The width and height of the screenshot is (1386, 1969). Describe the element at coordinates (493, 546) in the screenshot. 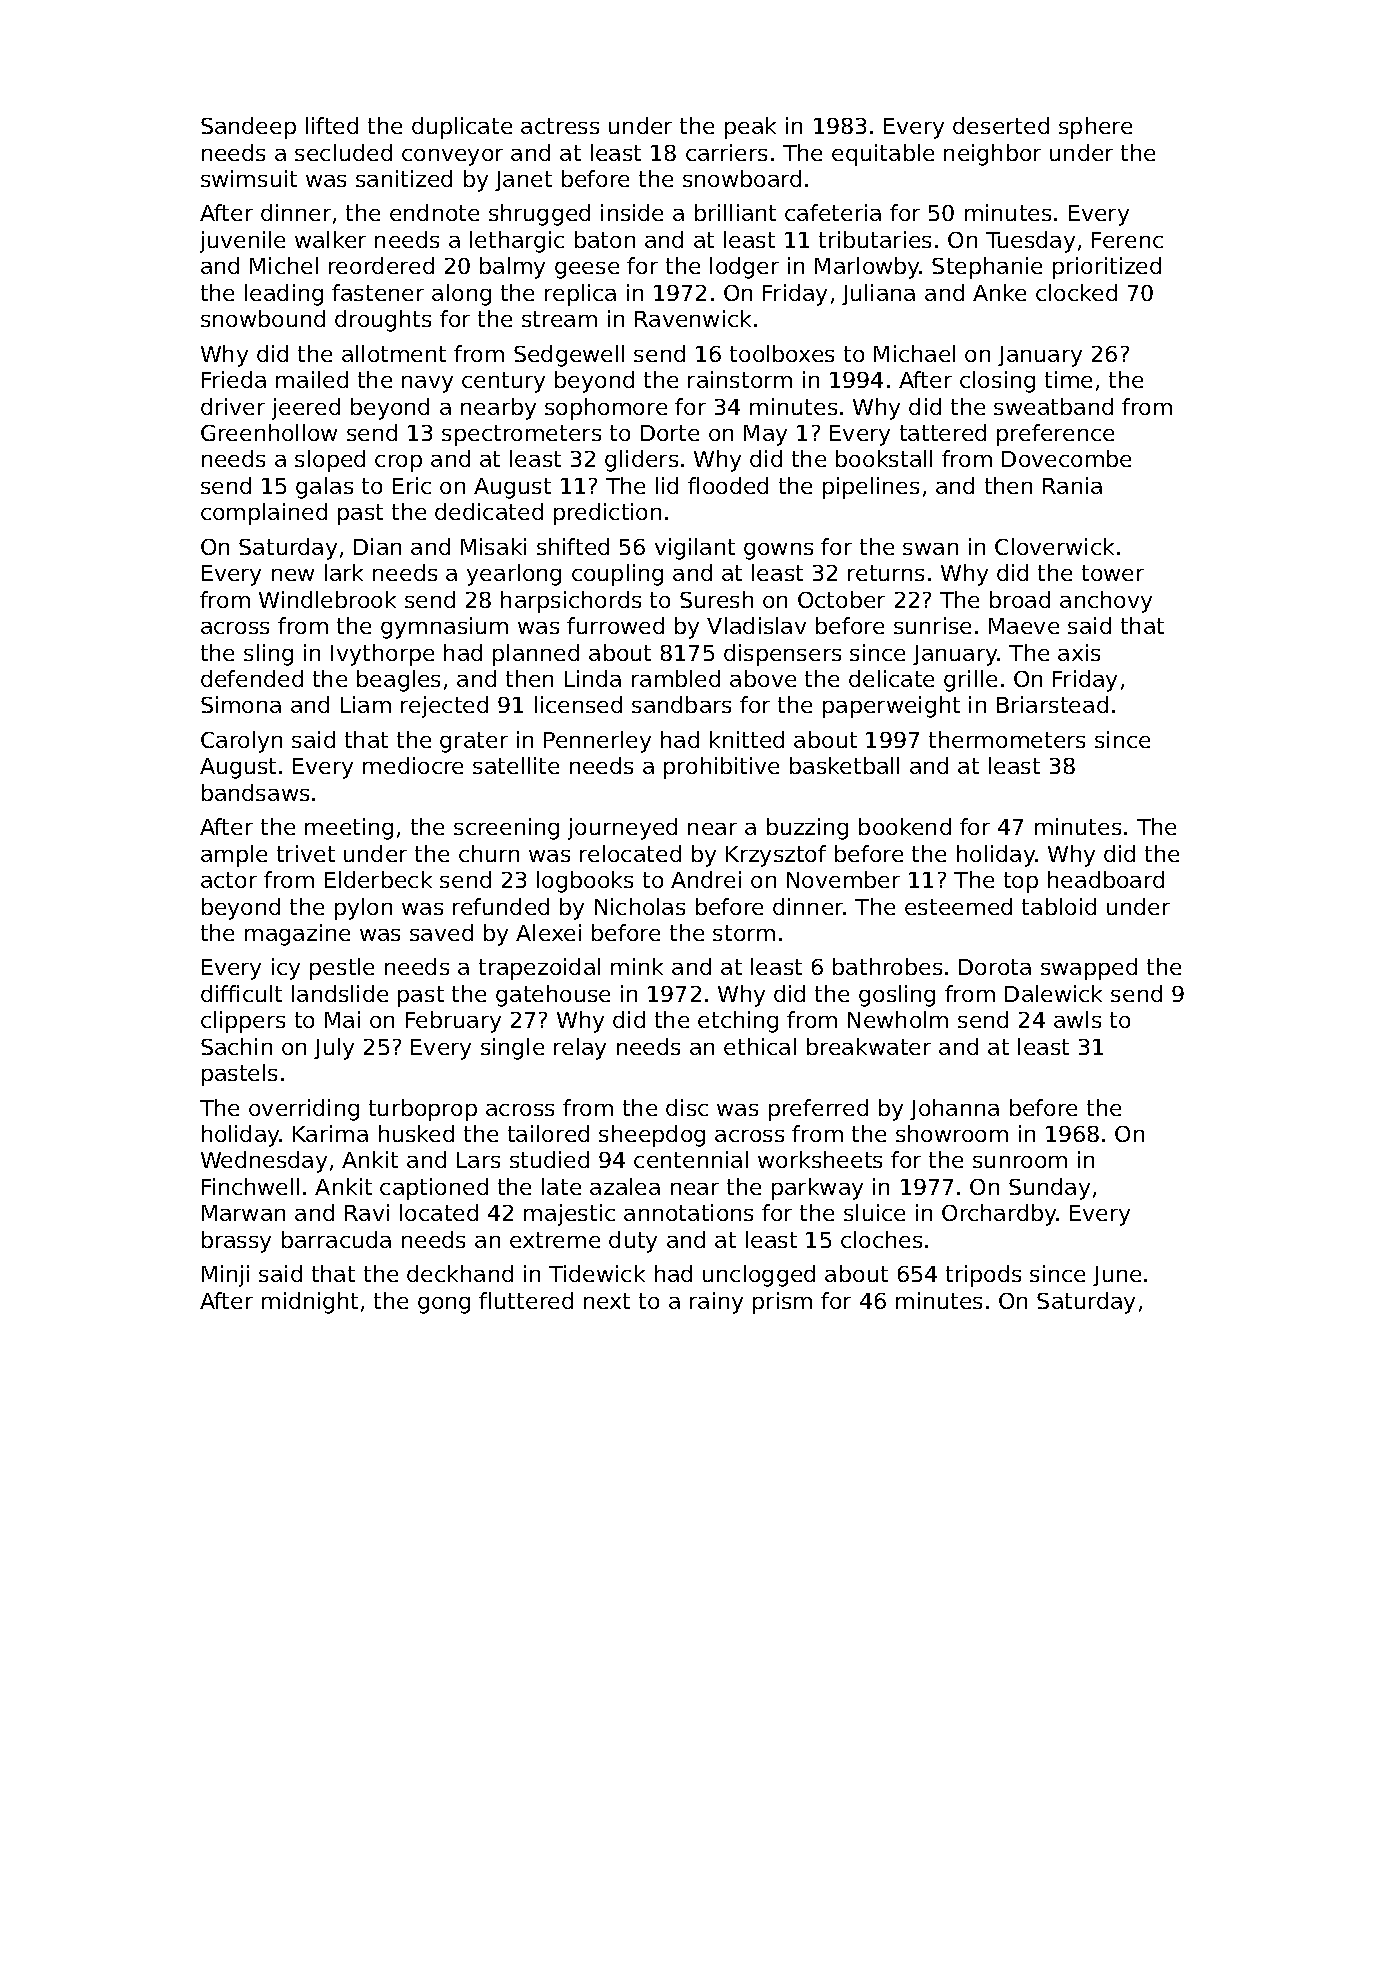

I see `Misaki` at that location.
